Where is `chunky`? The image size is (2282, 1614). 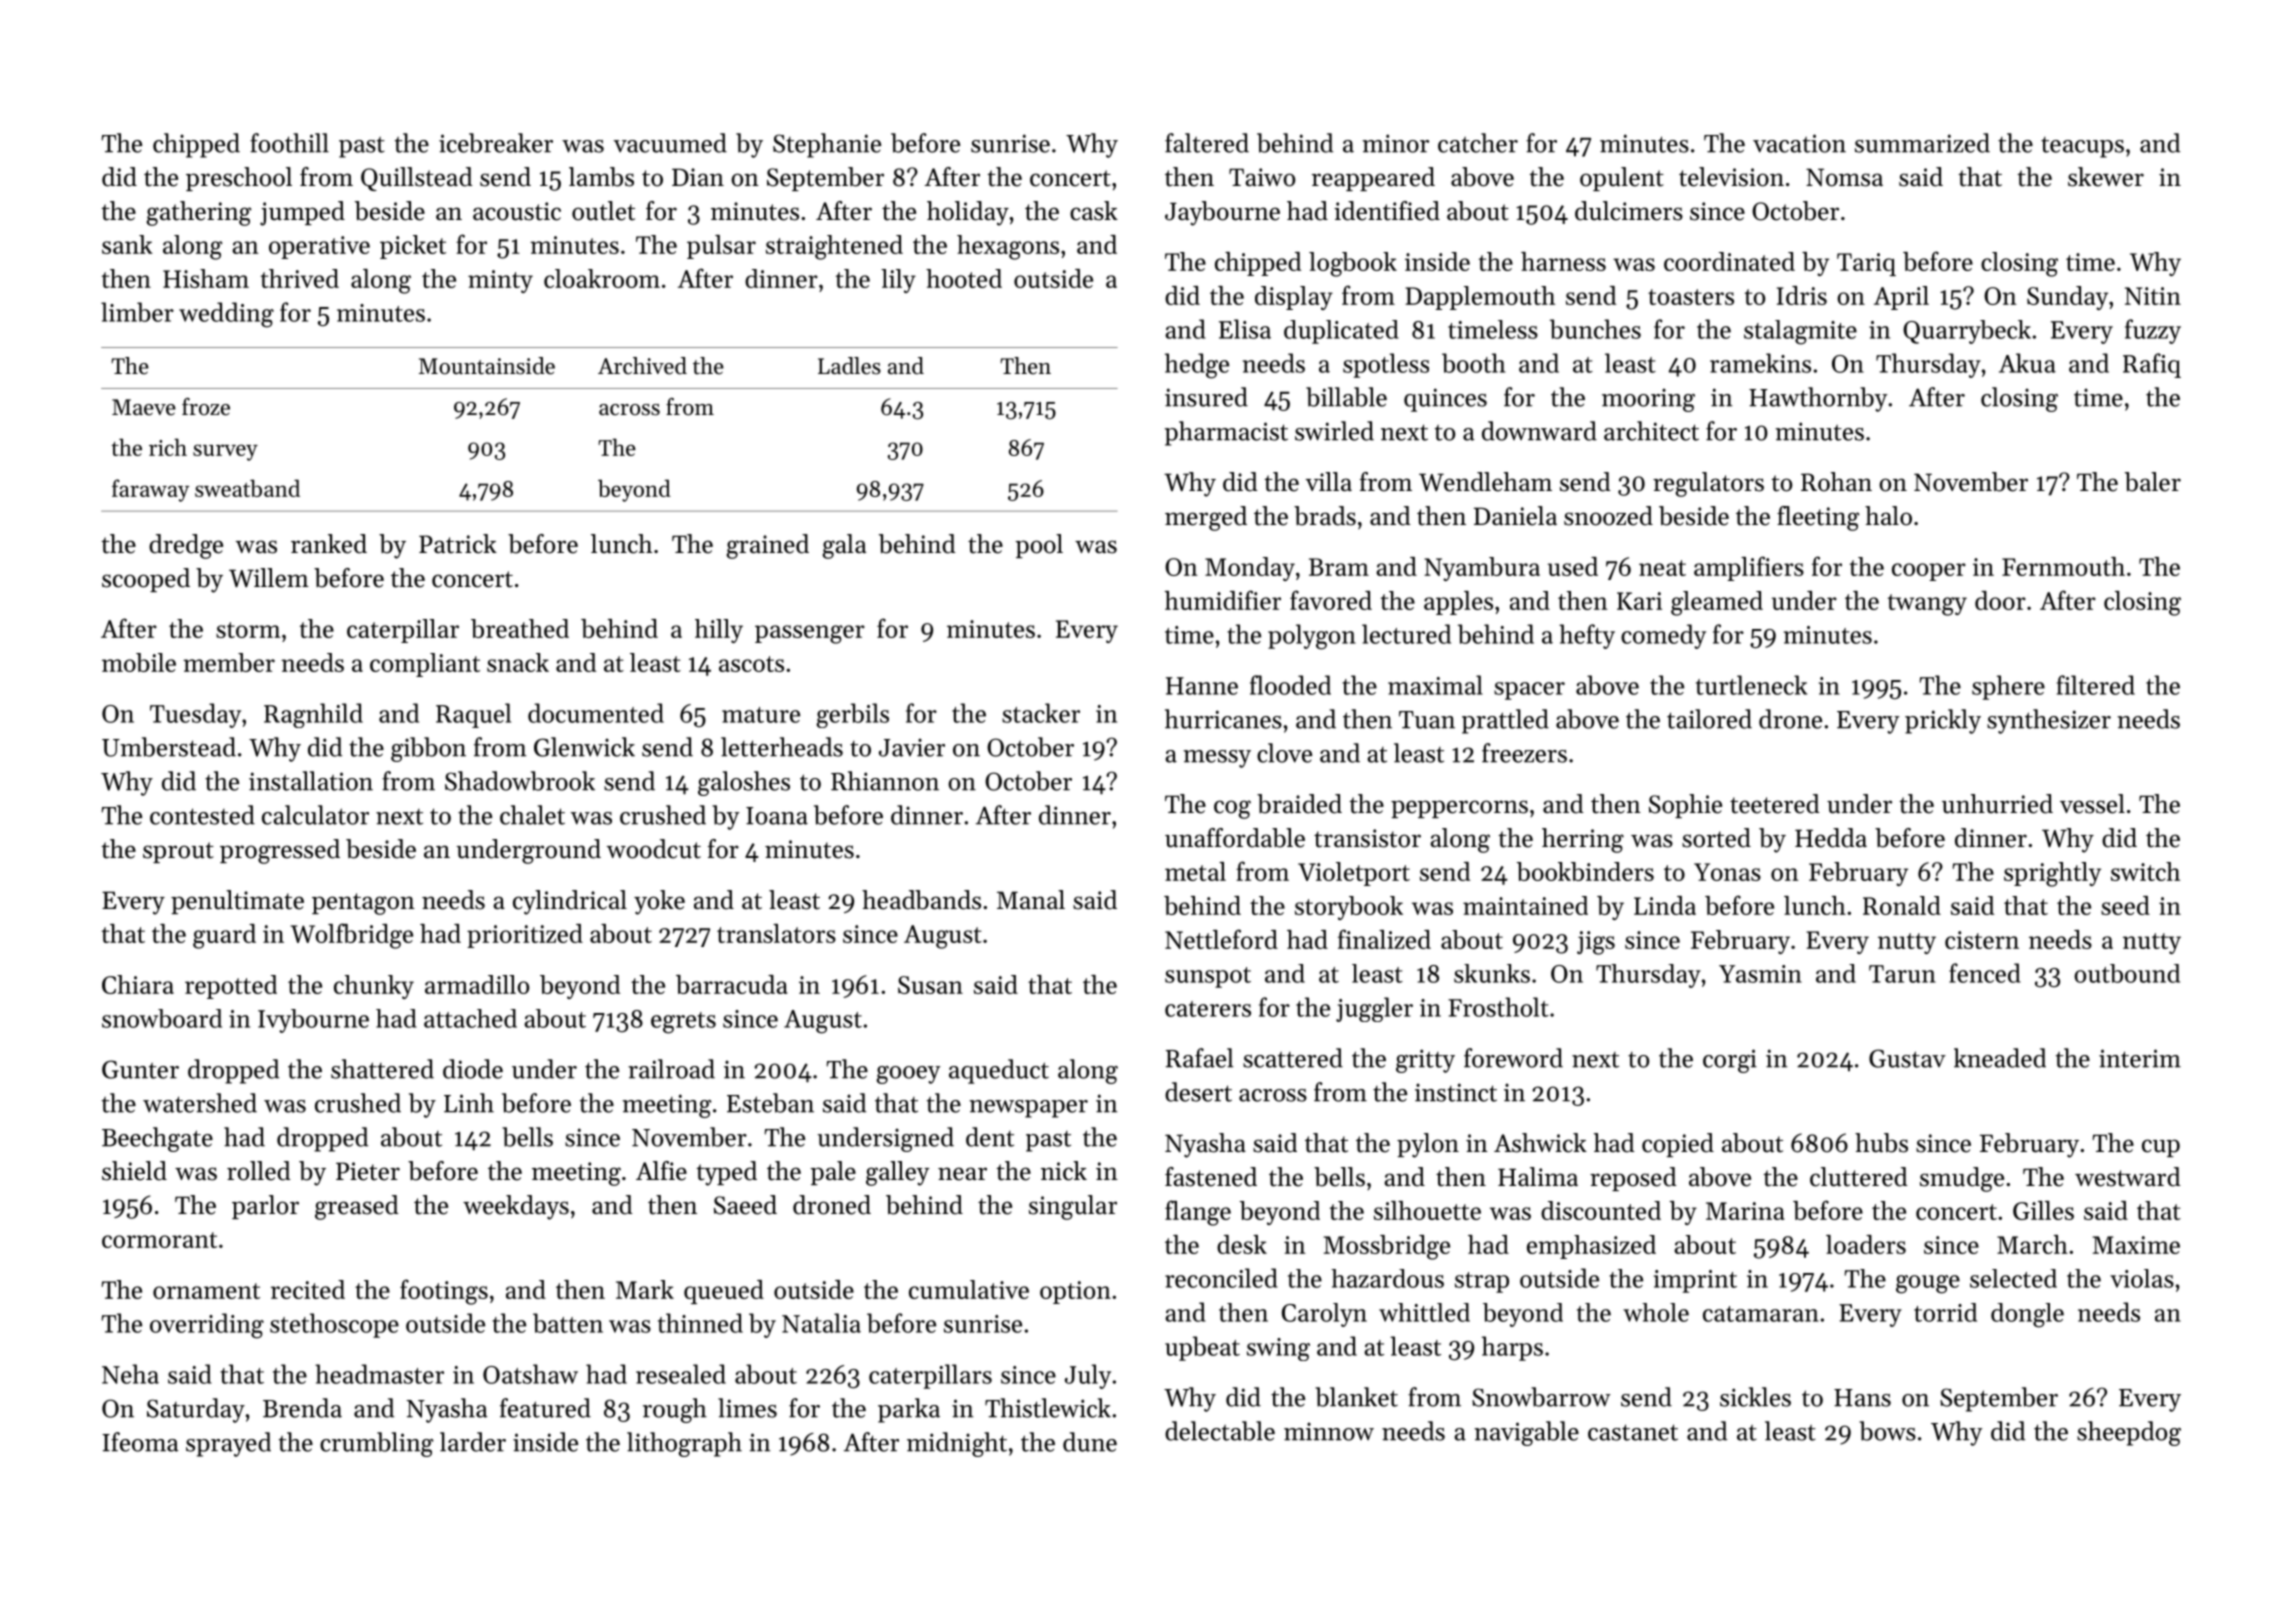
chunky is located at coordinates (374, 987).
